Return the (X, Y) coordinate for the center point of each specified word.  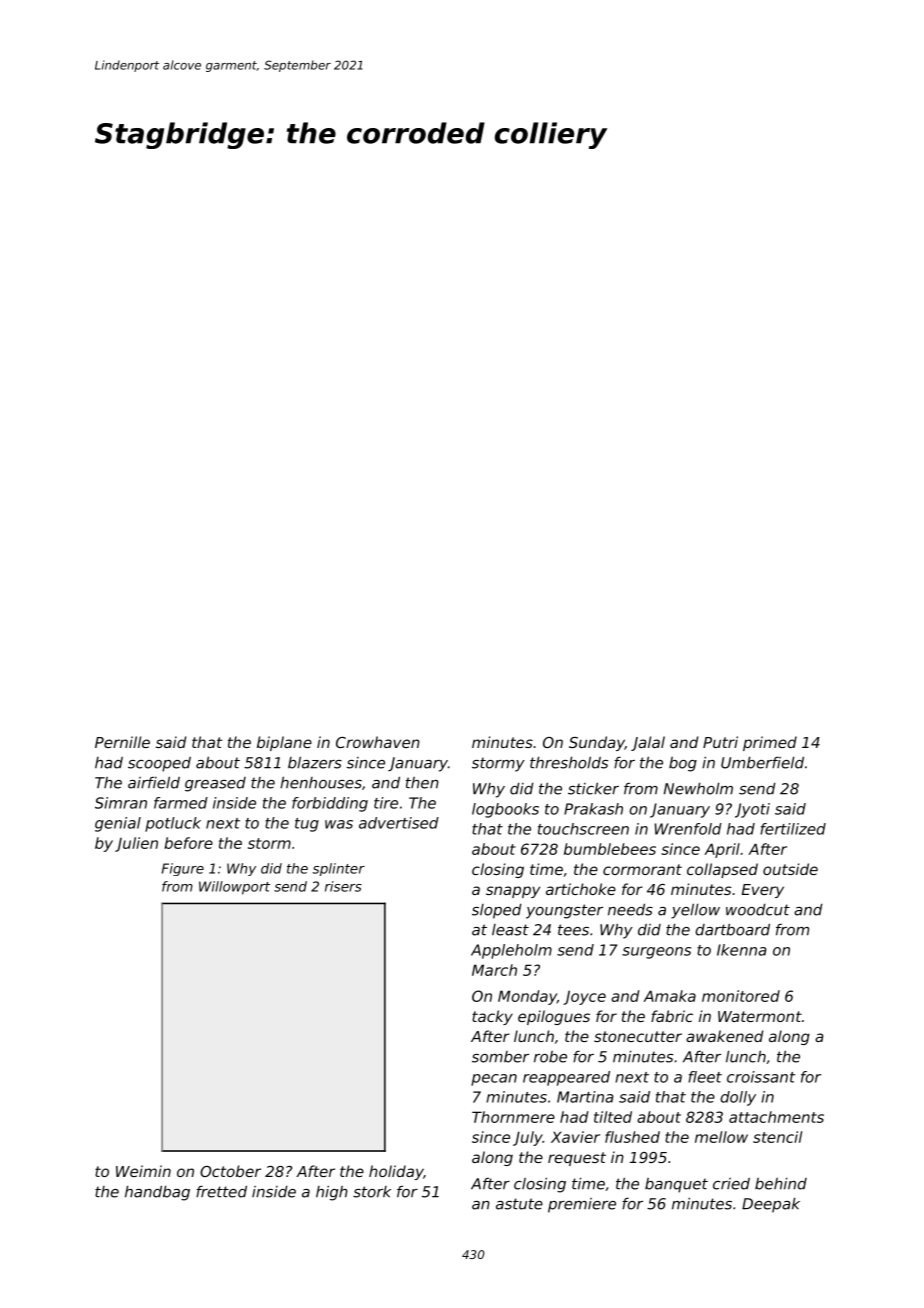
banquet (676, 1185)
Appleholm (511, 951)
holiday (396, 1172)
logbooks (505, 810)
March (494, 970)
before (188, 843)
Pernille (122, 742)
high (332, 1193)
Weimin (143, 1171)
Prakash (593, 809)
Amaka (669, 996)
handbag (157, 1193)
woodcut (758, 910)
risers (343, 886)
